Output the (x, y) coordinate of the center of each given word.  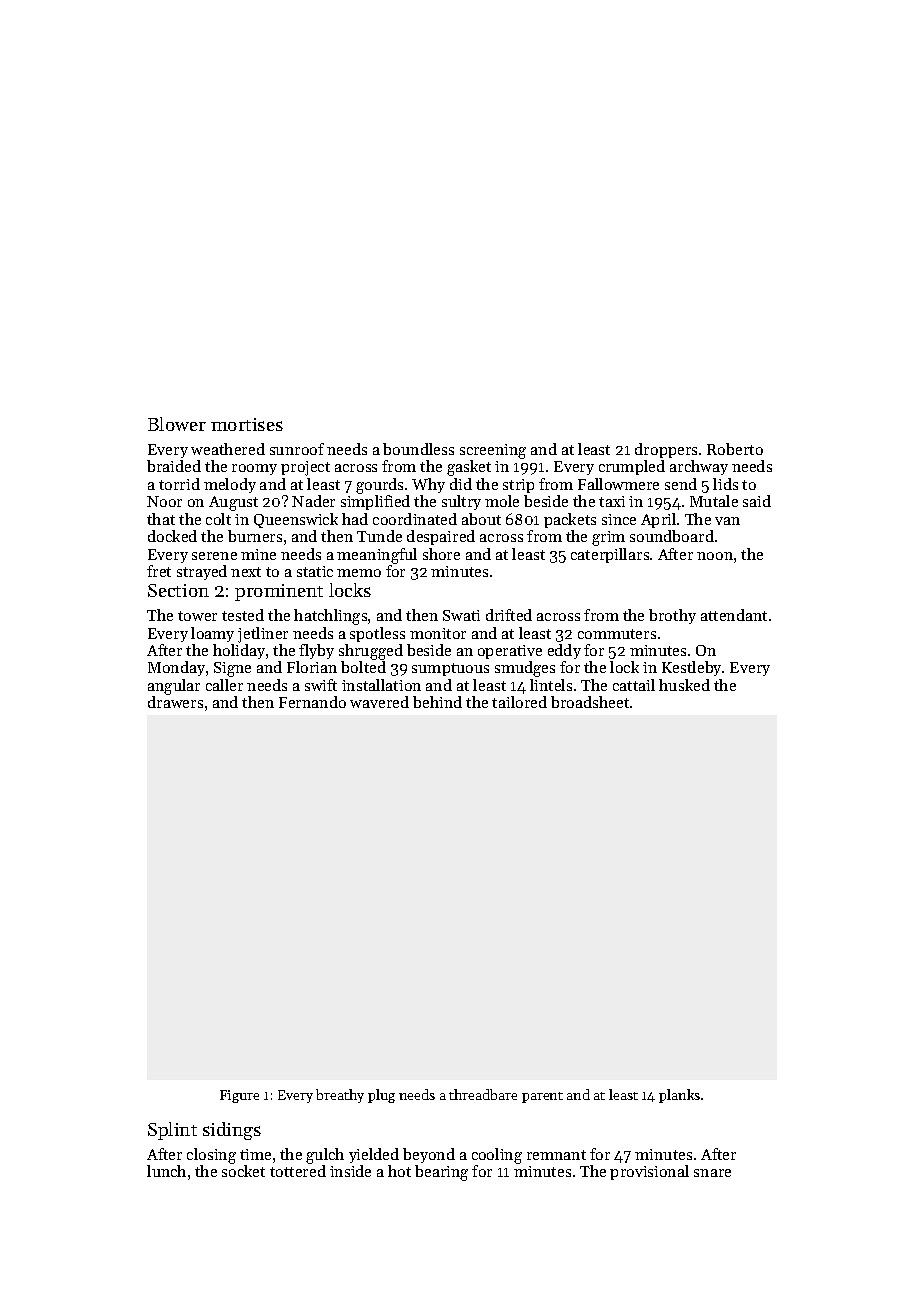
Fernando (312, 702)
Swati (461, 615)
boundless (418, 449)
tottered (298, 1171)
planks (679, 1096)
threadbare (483, 1094)
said (757, 501)
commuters (617, 634)
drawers (175, 702)
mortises (247, 424)
